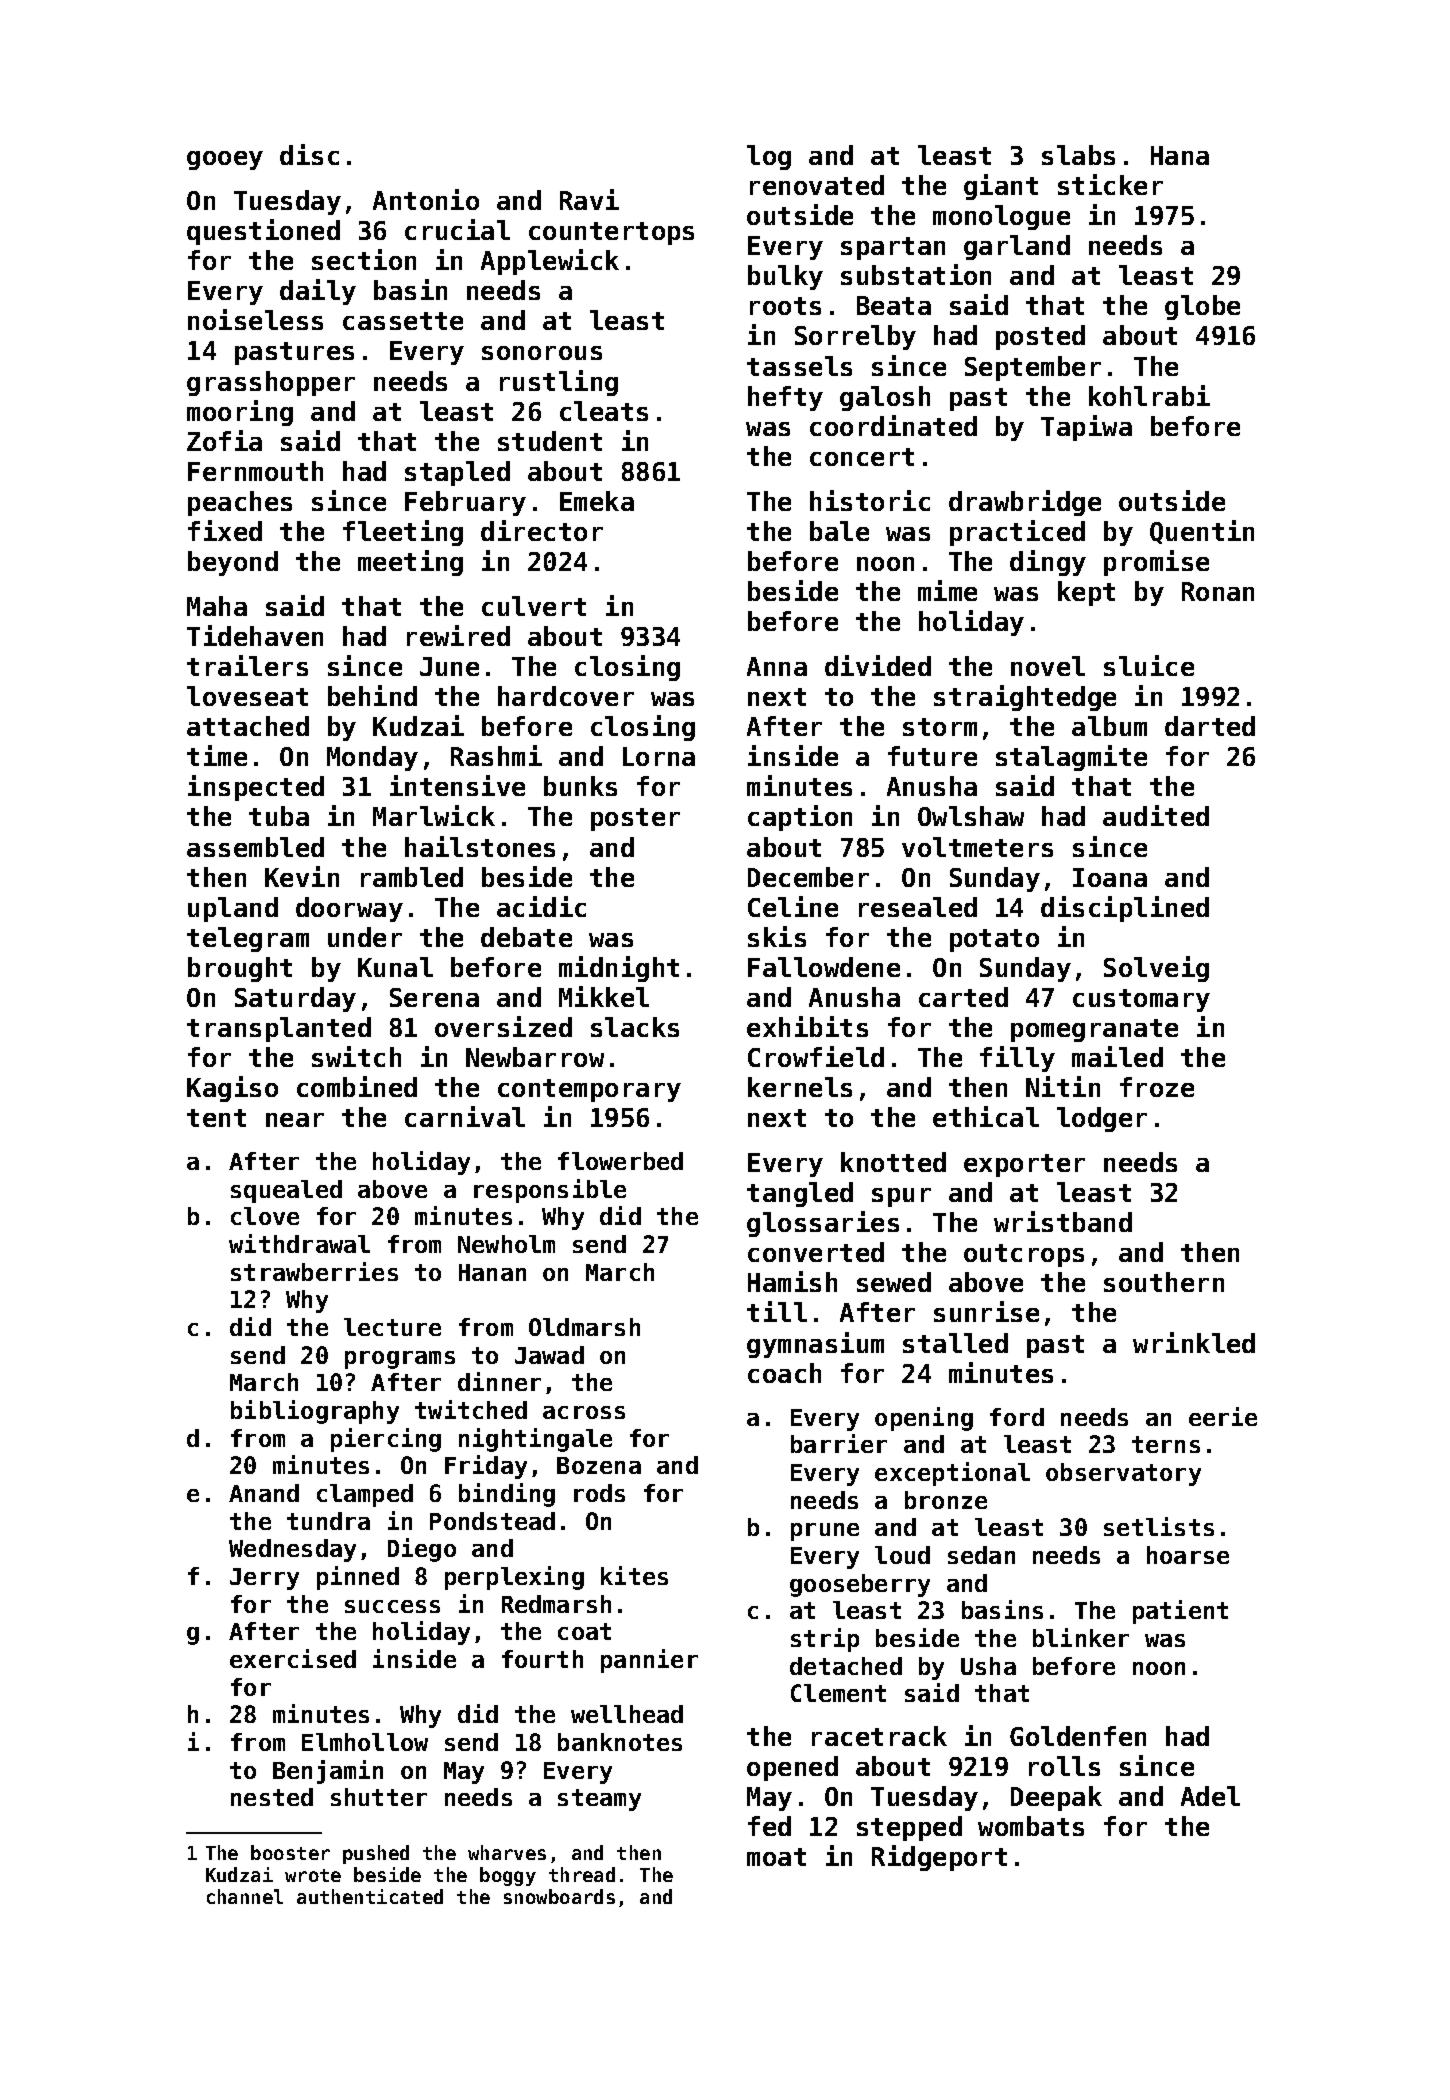 This image has height=2100, width=1450. I want to click on Clement, so click(838, 1693).
